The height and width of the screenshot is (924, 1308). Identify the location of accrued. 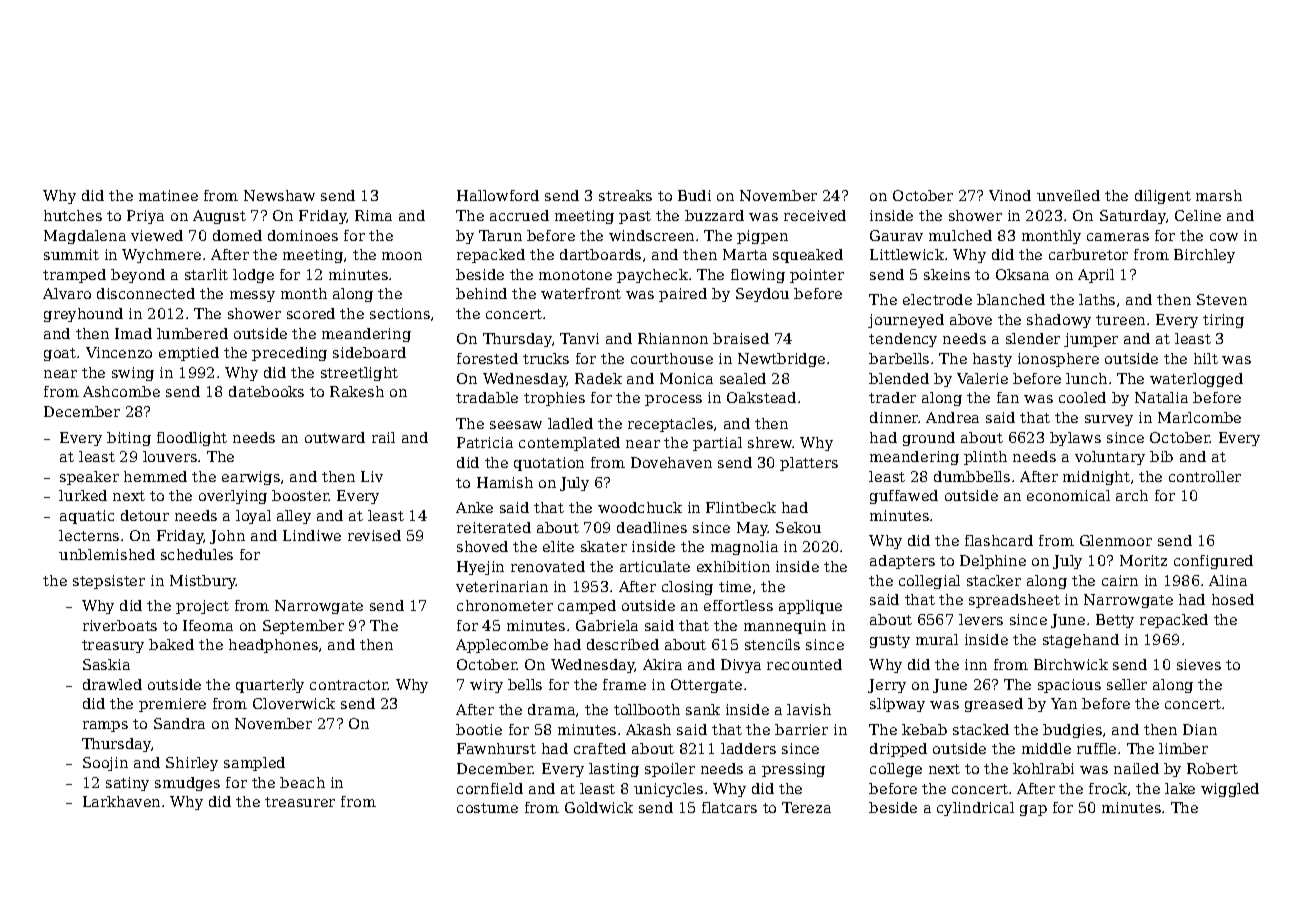
(519, 215).
